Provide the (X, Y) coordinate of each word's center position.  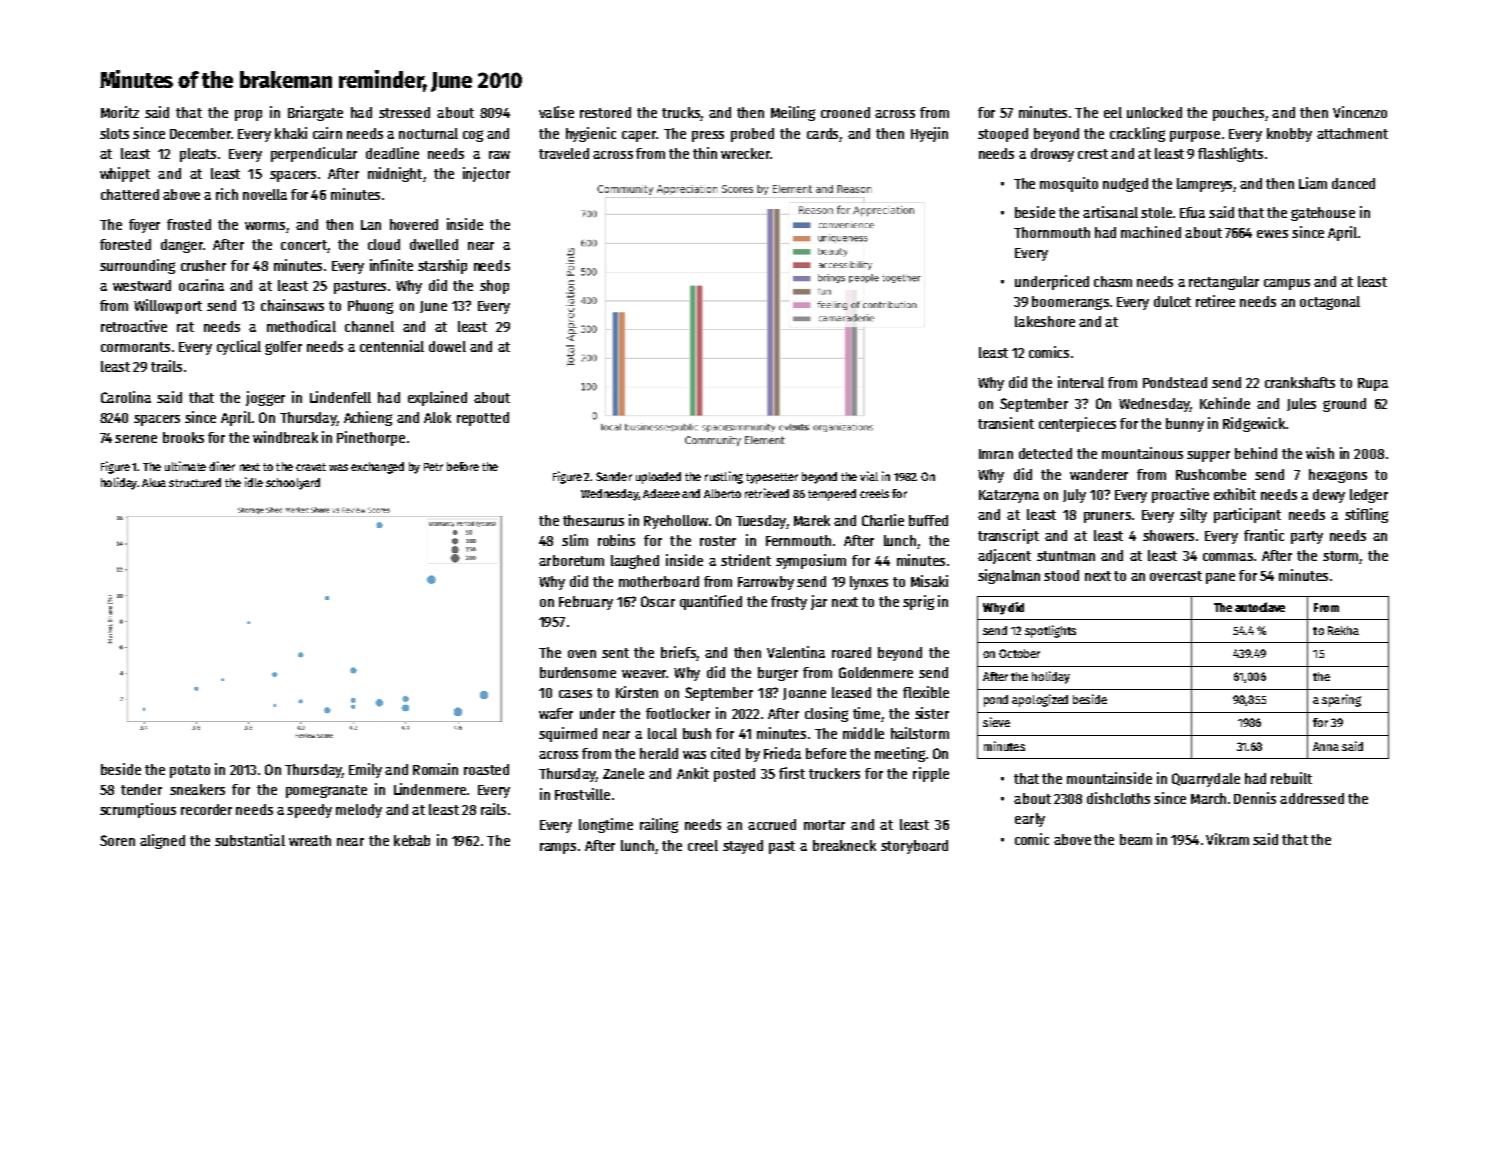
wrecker (745, 153)
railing (659, 825)
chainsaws (292, 305)
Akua (154, 482)
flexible (926, 692)
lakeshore (1045, 321)
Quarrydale (1206, 780)
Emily (365, 770)
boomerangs (1070, 303)
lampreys (1204, 185)
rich (227, 194)
